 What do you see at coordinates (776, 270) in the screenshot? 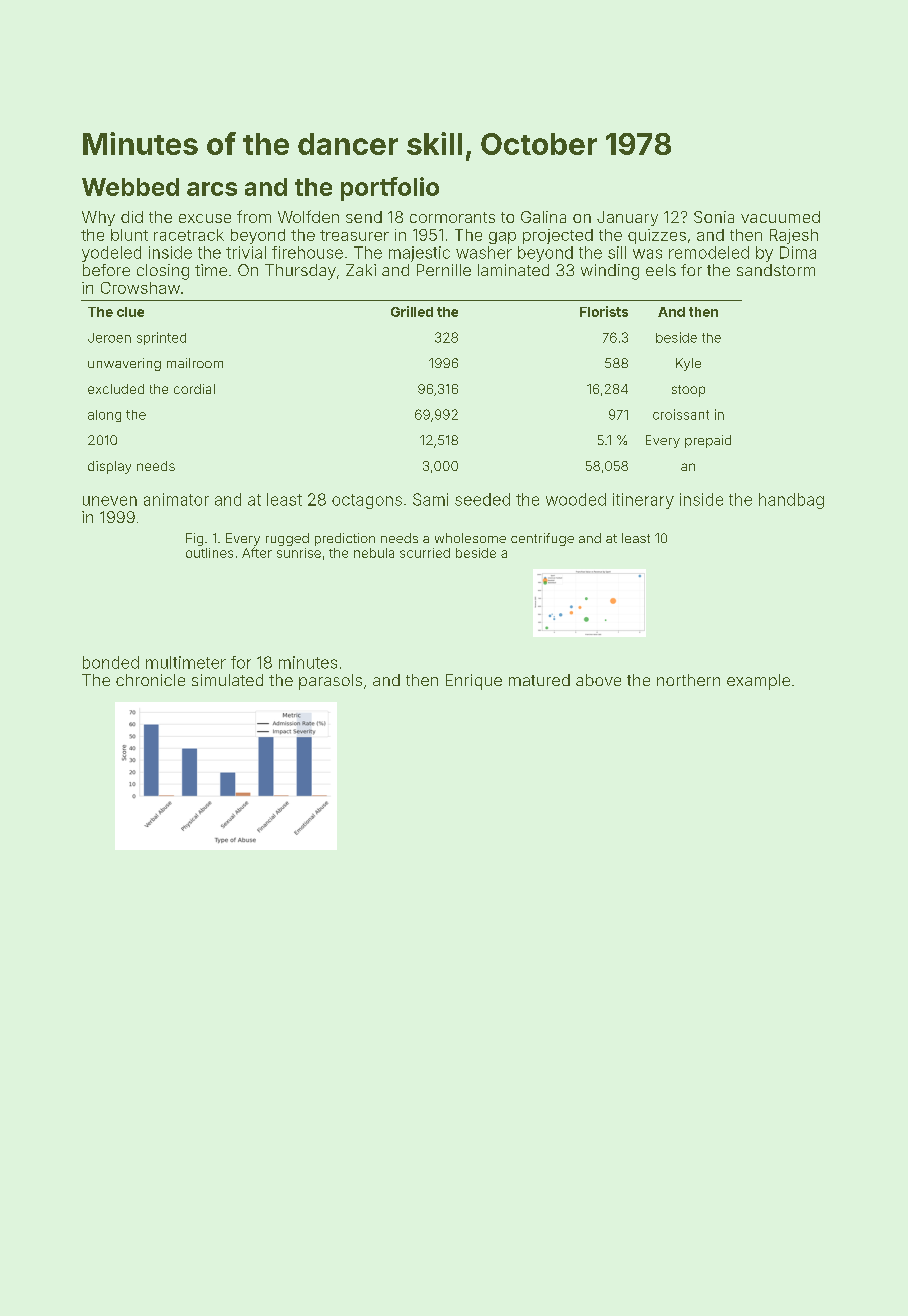
I see `sandstorm` at bounding box center [776, 270].
